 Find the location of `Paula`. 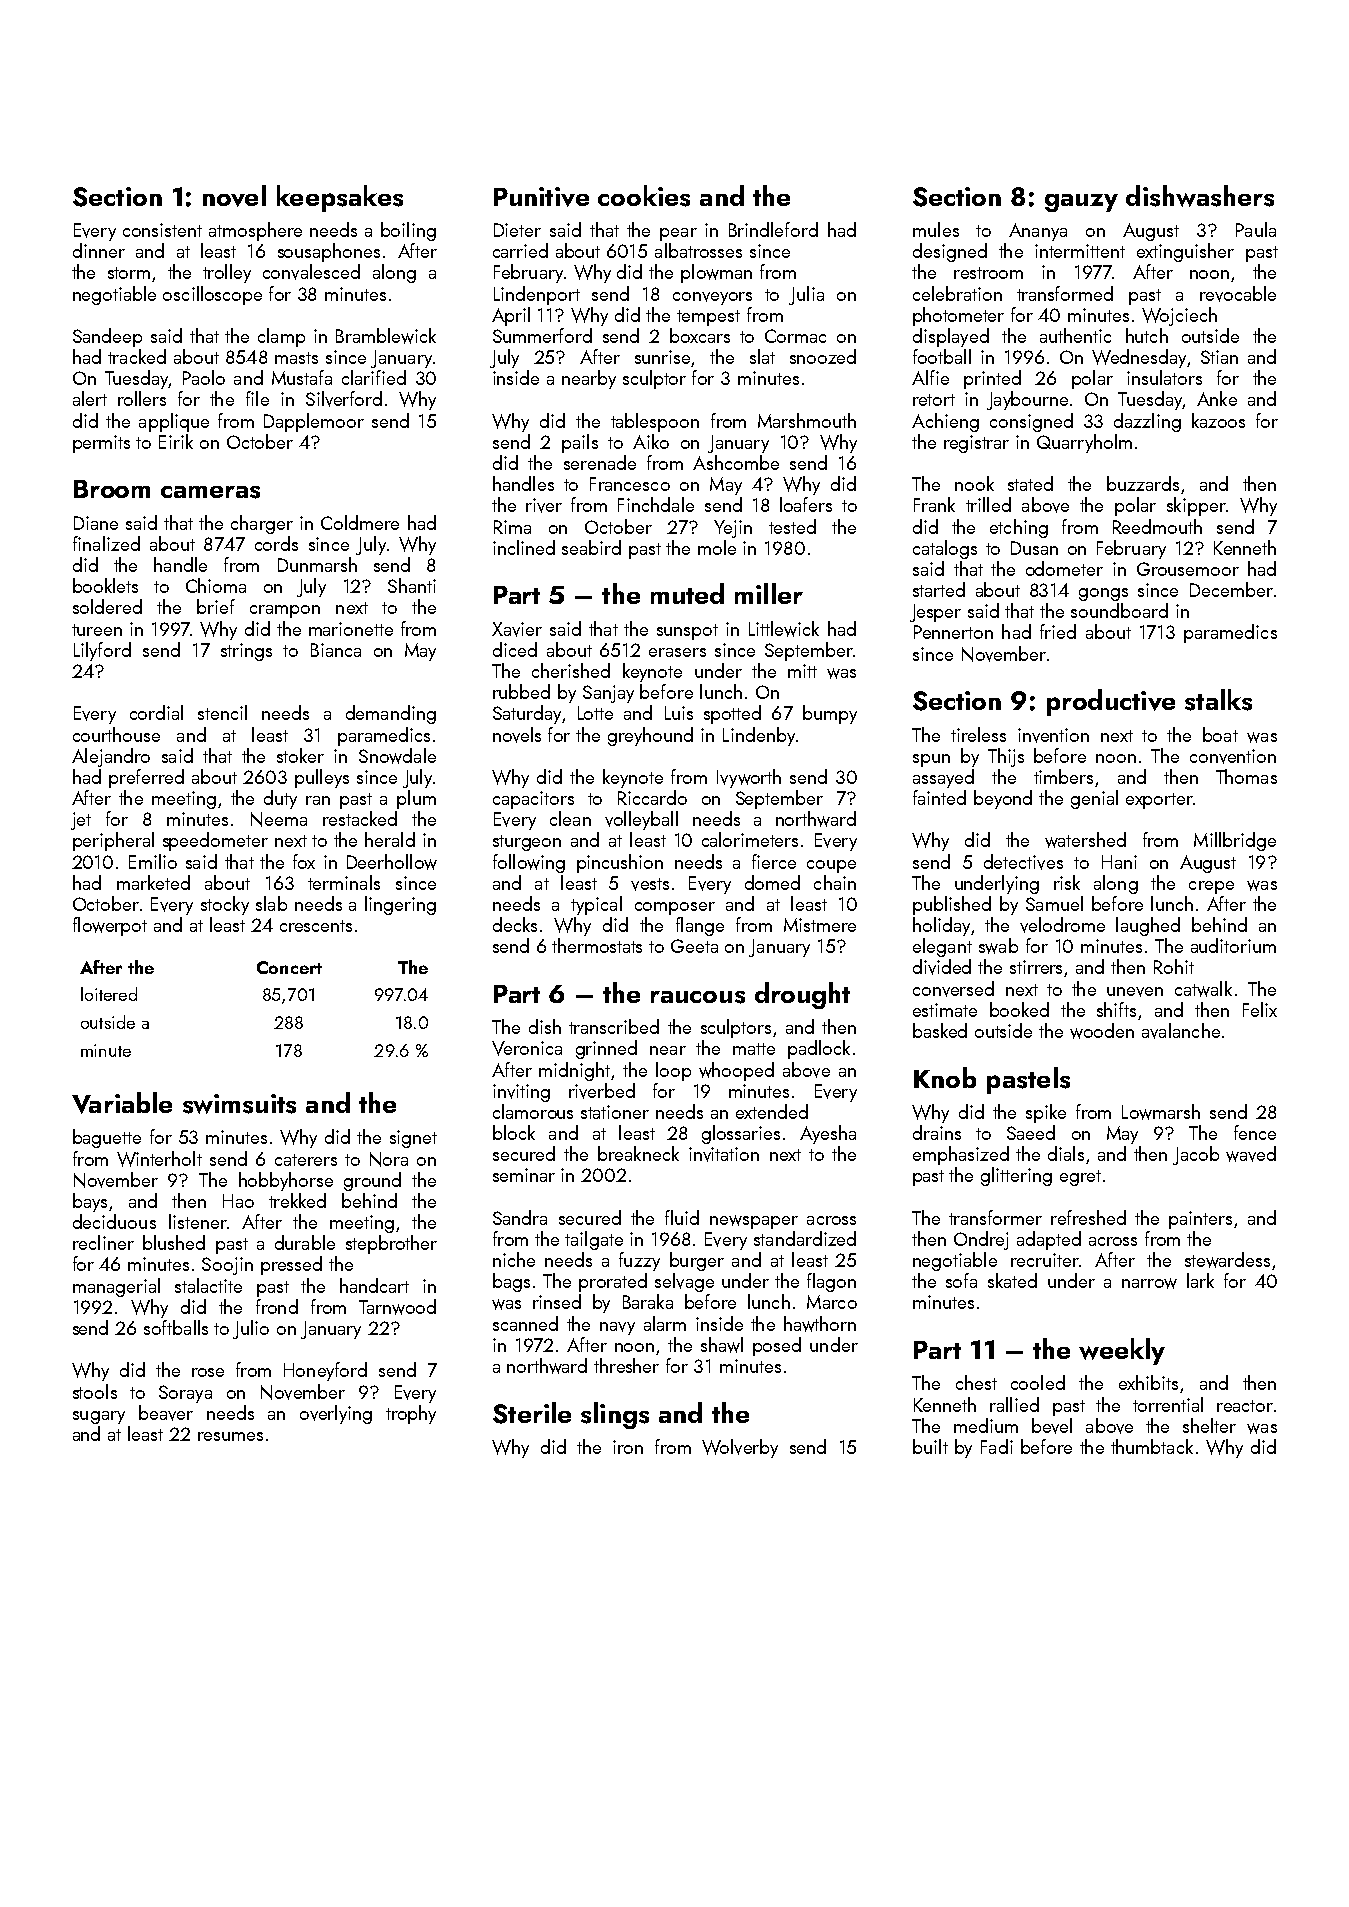

Paula is located at coordinates (1256, 229).
